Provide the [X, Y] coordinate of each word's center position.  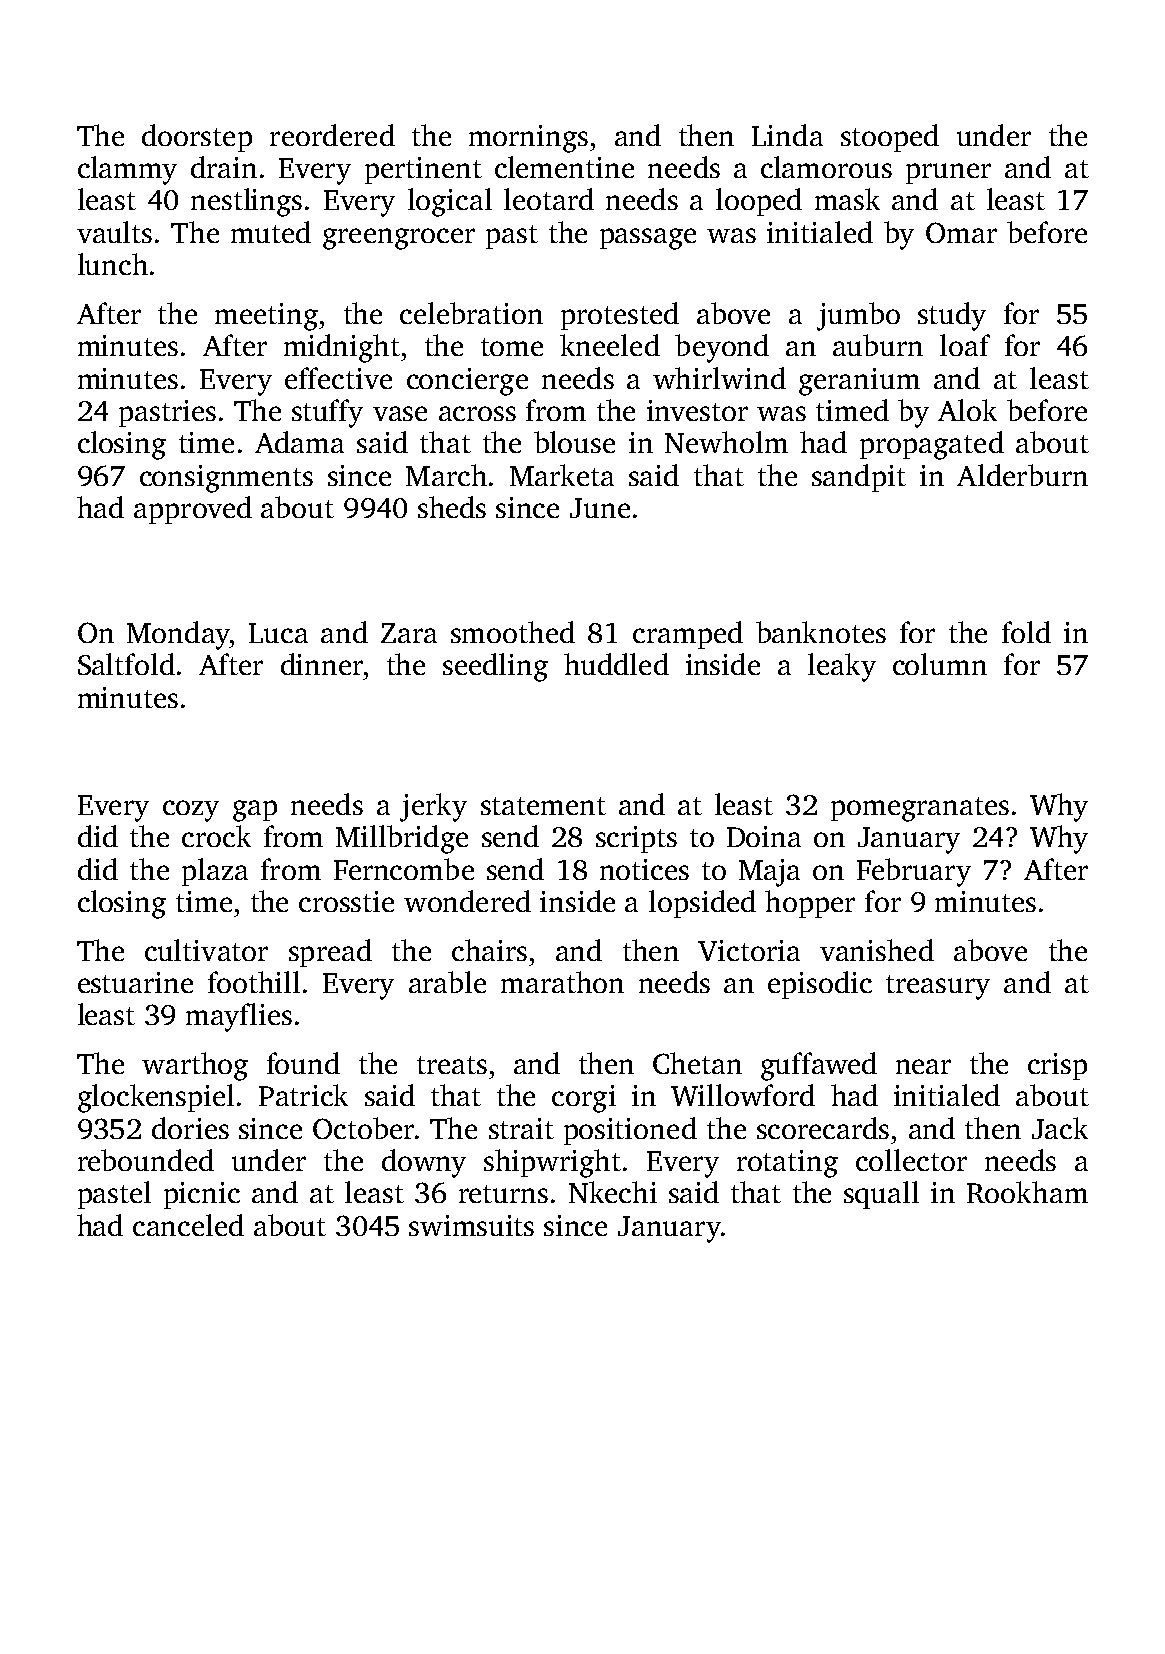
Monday [178, 635]
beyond [722, 348]
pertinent [423, 170]
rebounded [146, 1160]
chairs [489, 950]
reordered [332, 135]
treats [452, 1065]
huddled [616, 664]
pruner [948, 173]
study [952, 316]
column [940, 664]
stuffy [327, 413]
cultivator [206, 950]
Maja [769, 873]
